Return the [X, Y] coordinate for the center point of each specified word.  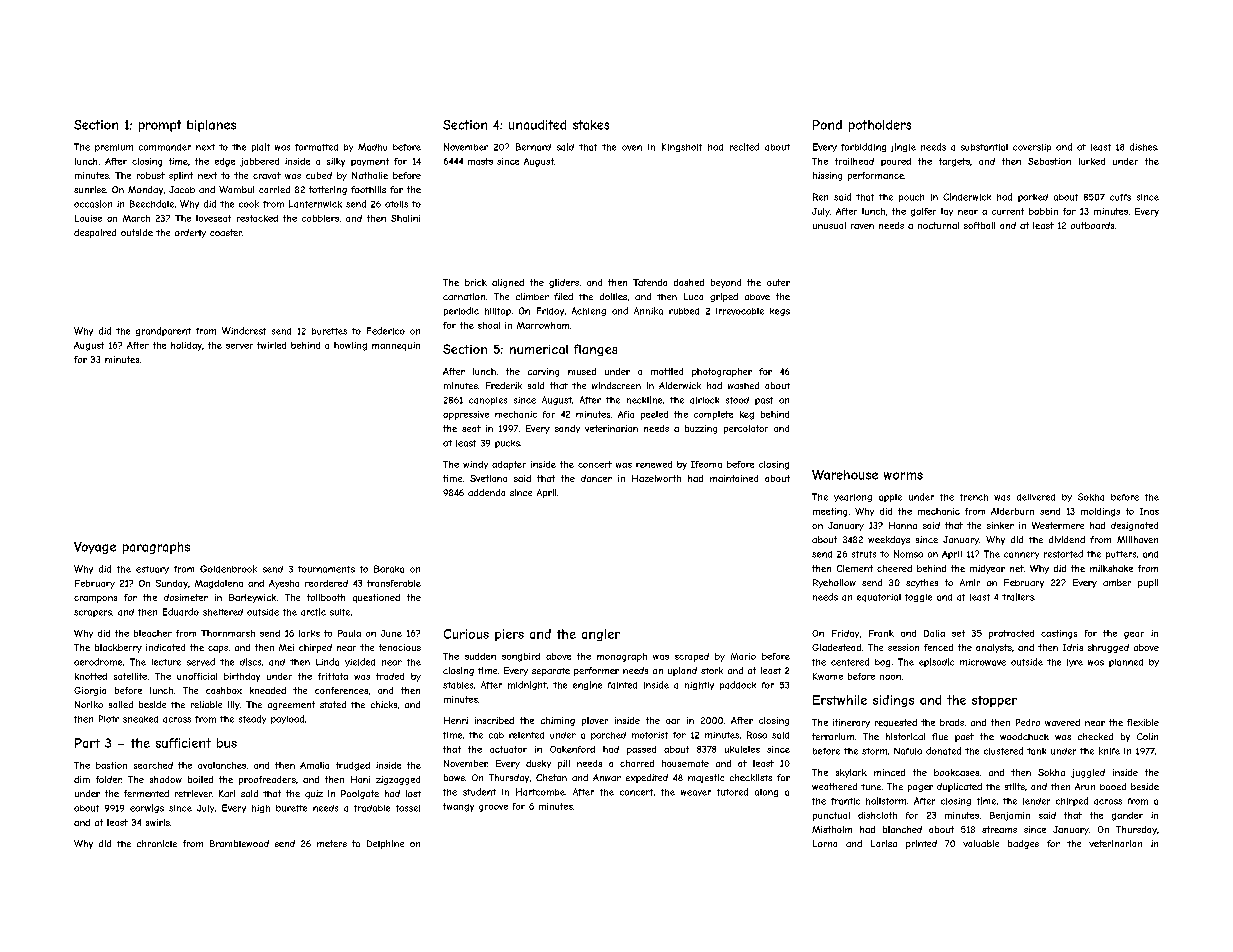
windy [475, 465]
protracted [1011, 634]
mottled [667, 371]
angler [601, 635]
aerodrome [98, 662]
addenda [486, 492]
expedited [647, 778]
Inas [1149, 511]
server [239, 346]
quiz [314, 794]
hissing [827, 176]
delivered [1036, 497]
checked [1095, 736]
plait [261, 147]
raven [862, 226]
